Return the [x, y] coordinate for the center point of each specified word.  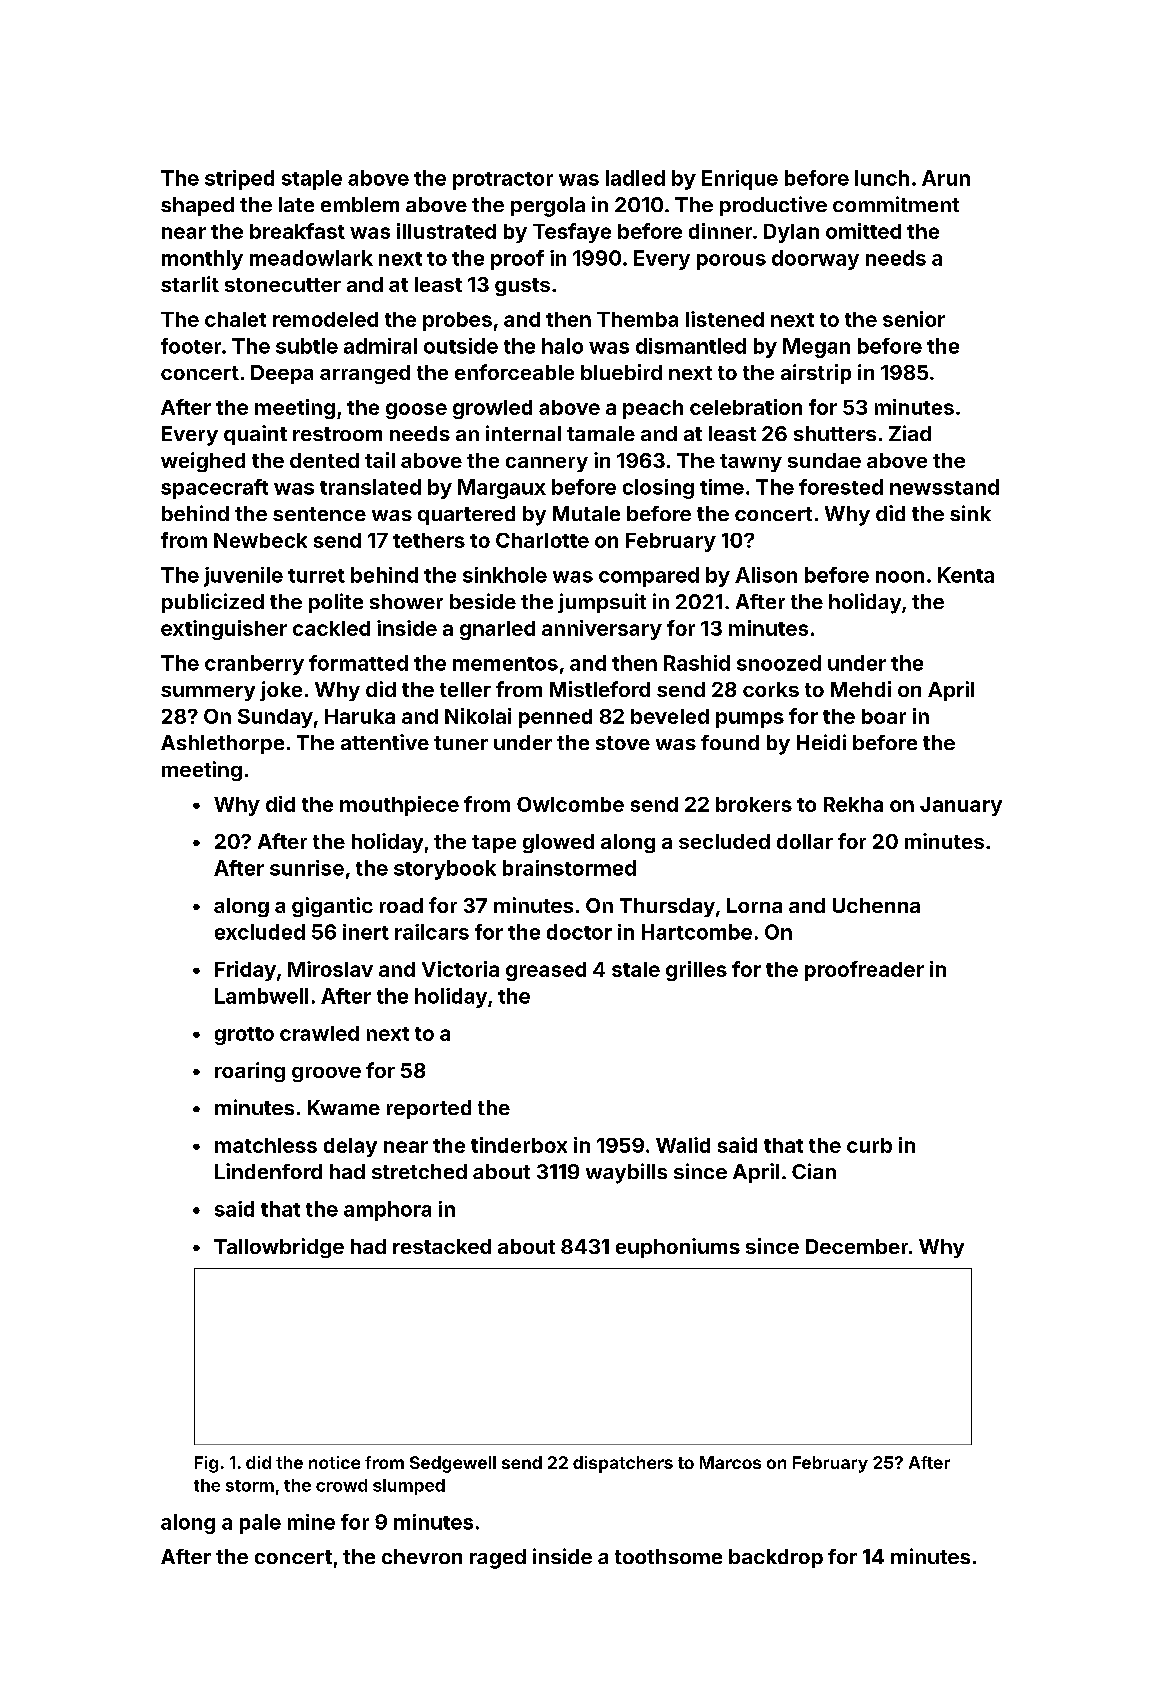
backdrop [776, 1558]
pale [260, 1524]
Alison [766, 575]
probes [457, 321]
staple [312, 180]
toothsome [668, 1556]
